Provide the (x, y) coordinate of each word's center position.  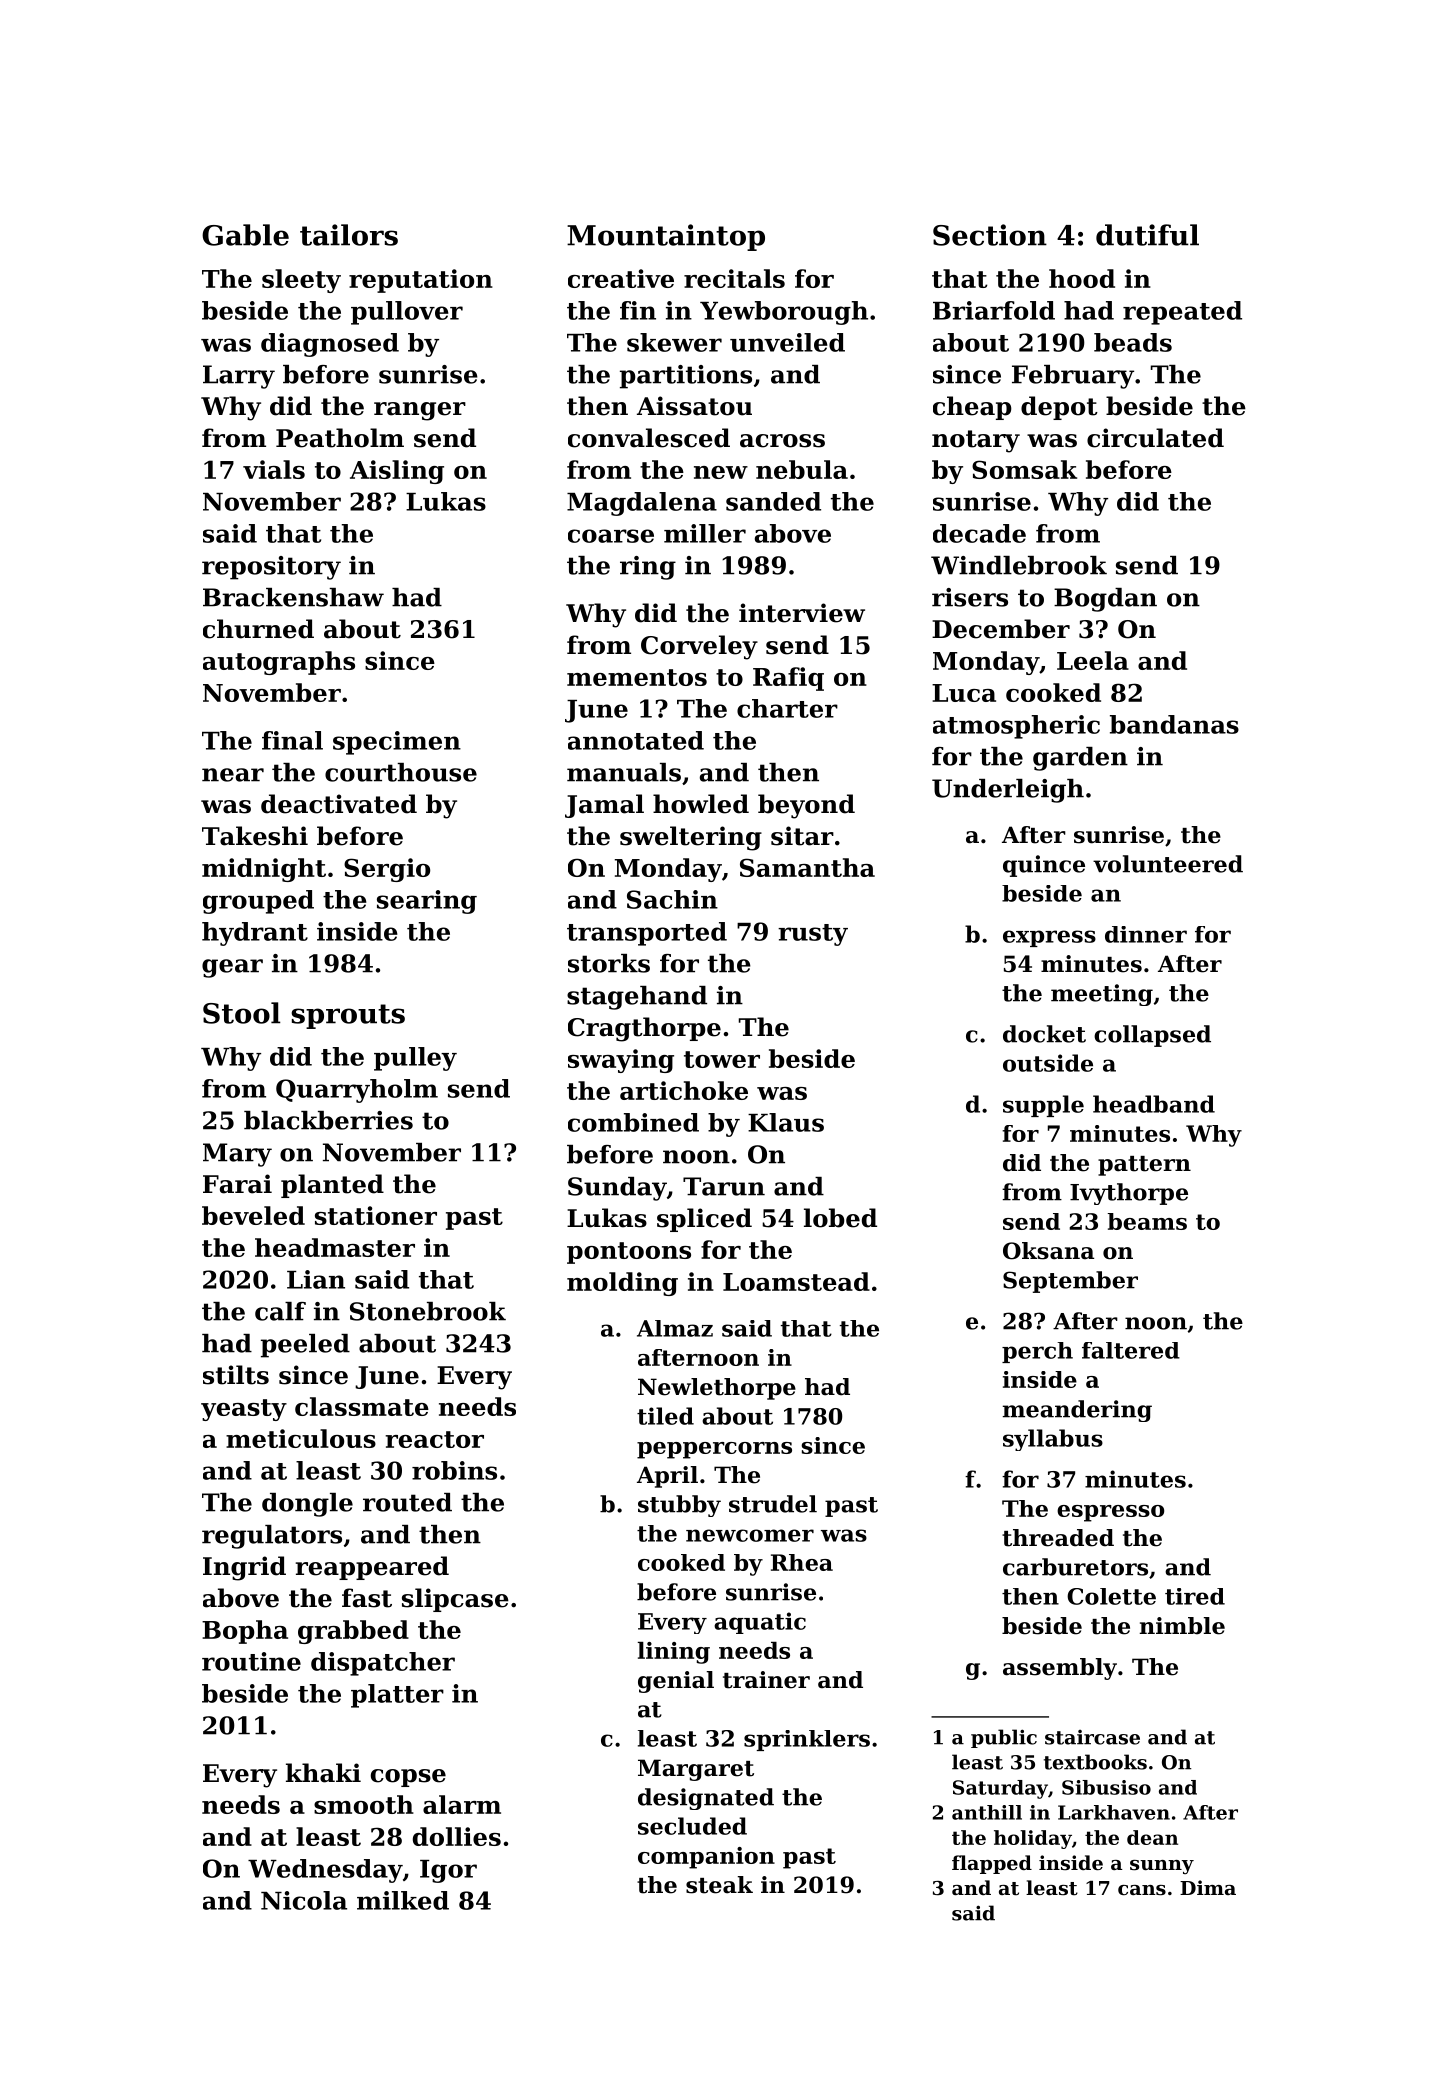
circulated (1155, 438)
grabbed (353, 1632)
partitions (686, 377)
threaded (1058, 1538)
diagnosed (330, 345)
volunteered (1168, 864)
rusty (813, 935)
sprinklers (807, 1740)
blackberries (328, 1120)
